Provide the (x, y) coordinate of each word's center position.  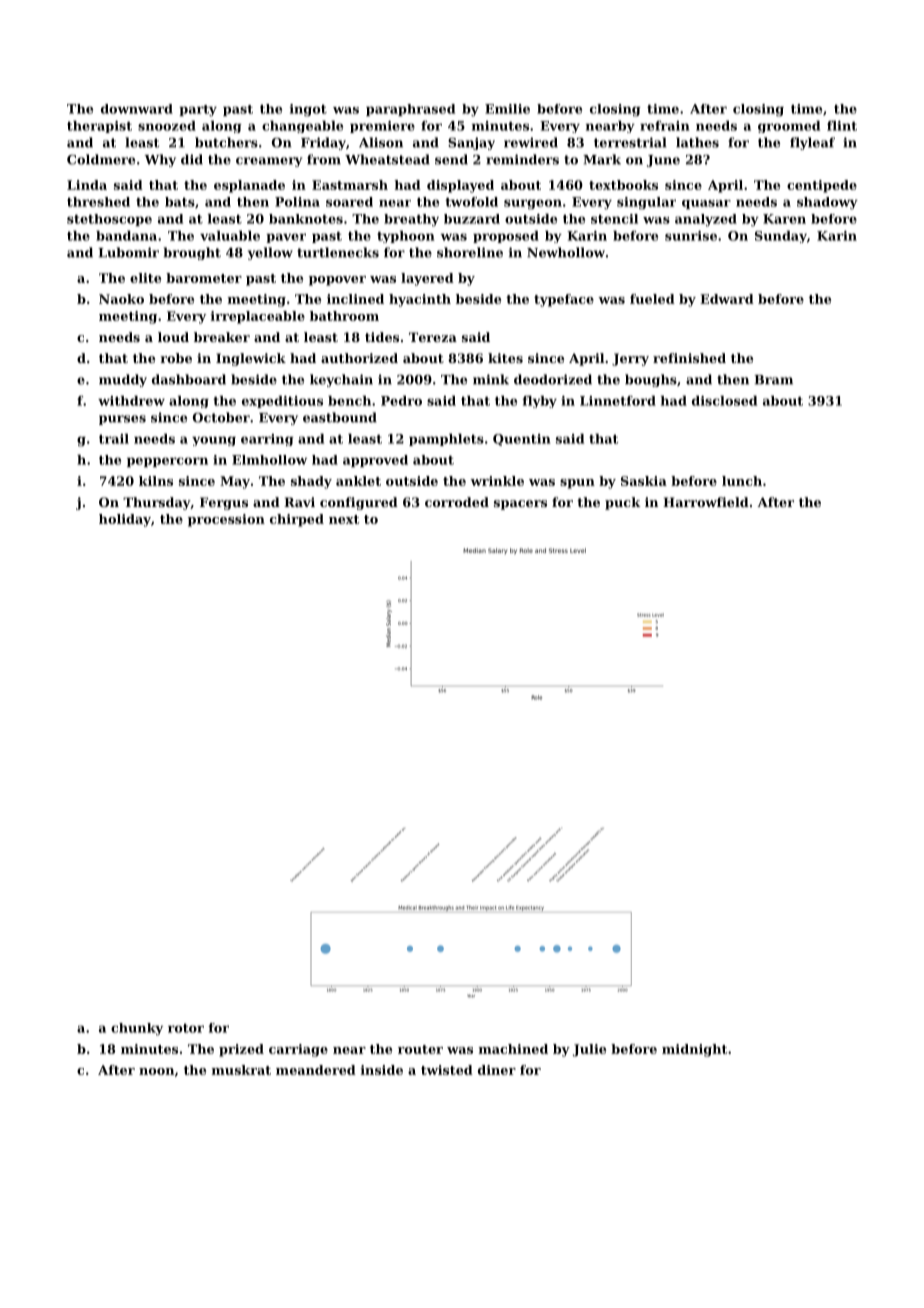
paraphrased (410, 110)
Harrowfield (706, 502)
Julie (589, 1050)
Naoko (121, 299)
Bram (773, 380)
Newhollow (566, 252)
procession (226, 520)
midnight (694, 1050)
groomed (789, 127)
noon (156, 1071)
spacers (520, 505)
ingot (308, 110)
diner (497, 1070)
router (420, 1049)
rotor (186, 1028)
